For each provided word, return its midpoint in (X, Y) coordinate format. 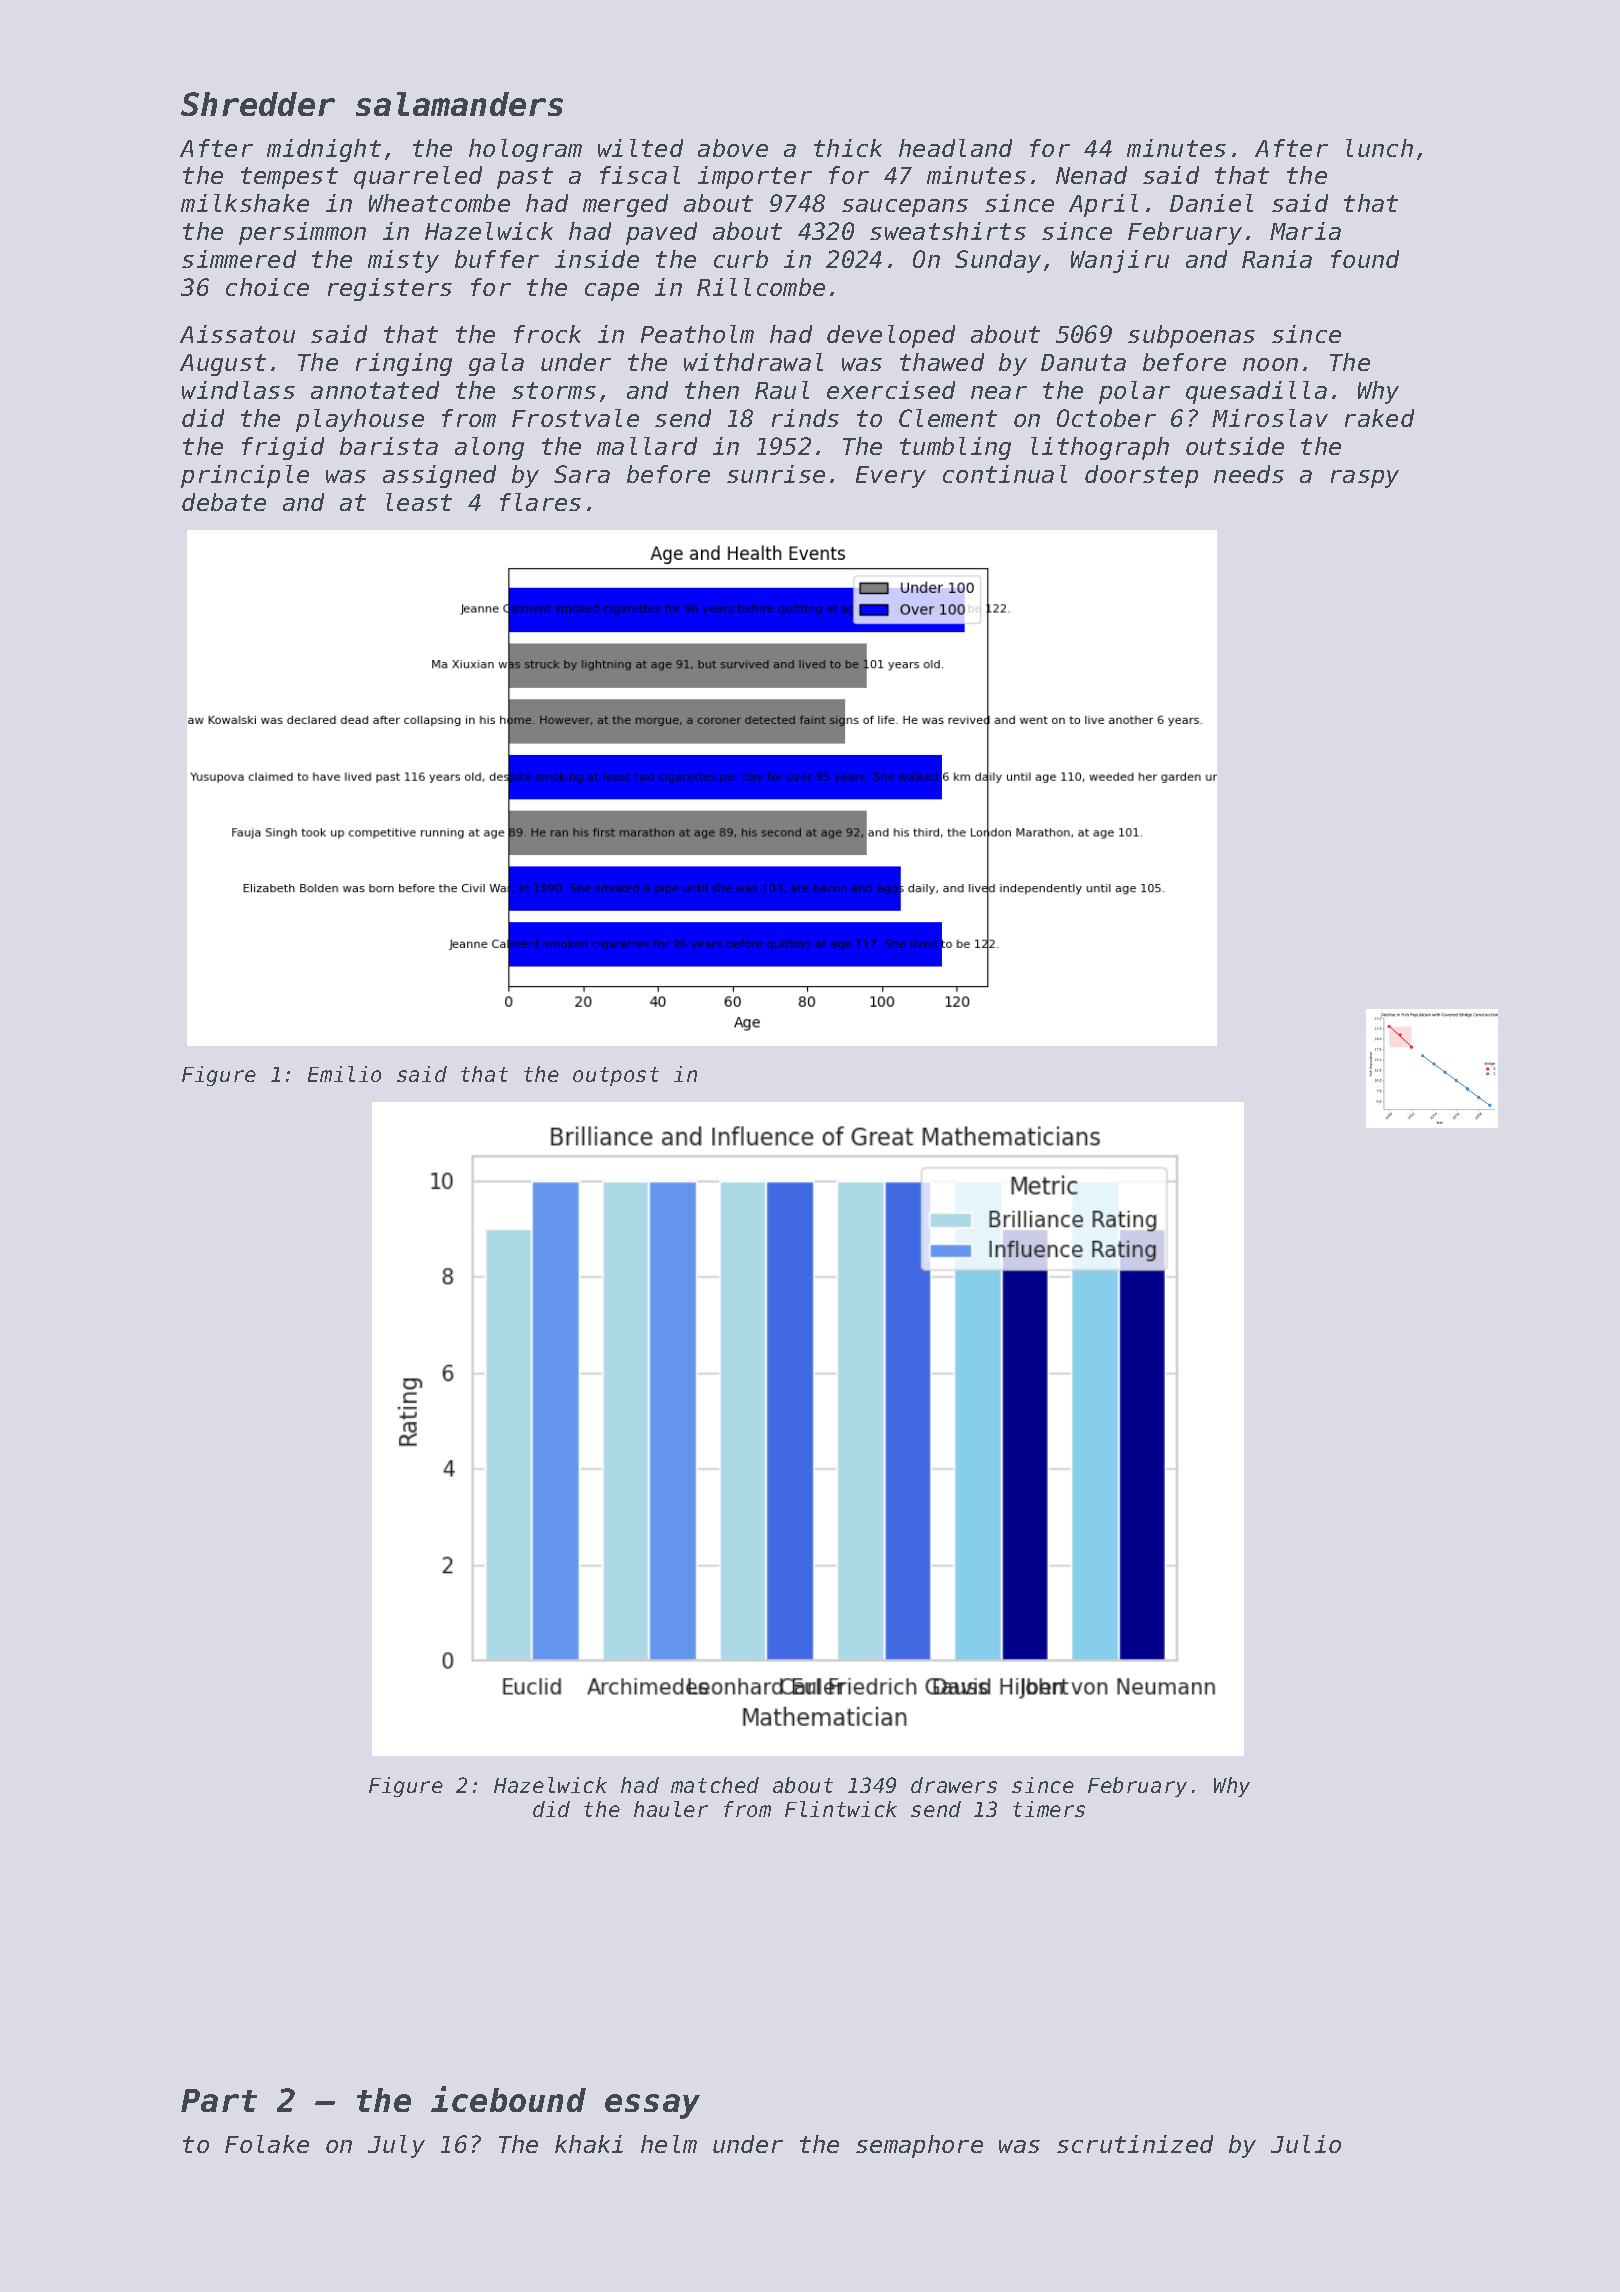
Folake (267, 2144)
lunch (1379, 148)
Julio (1306, 2144)
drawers (954, 1785)
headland (955, 148)
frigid (283, 448)
